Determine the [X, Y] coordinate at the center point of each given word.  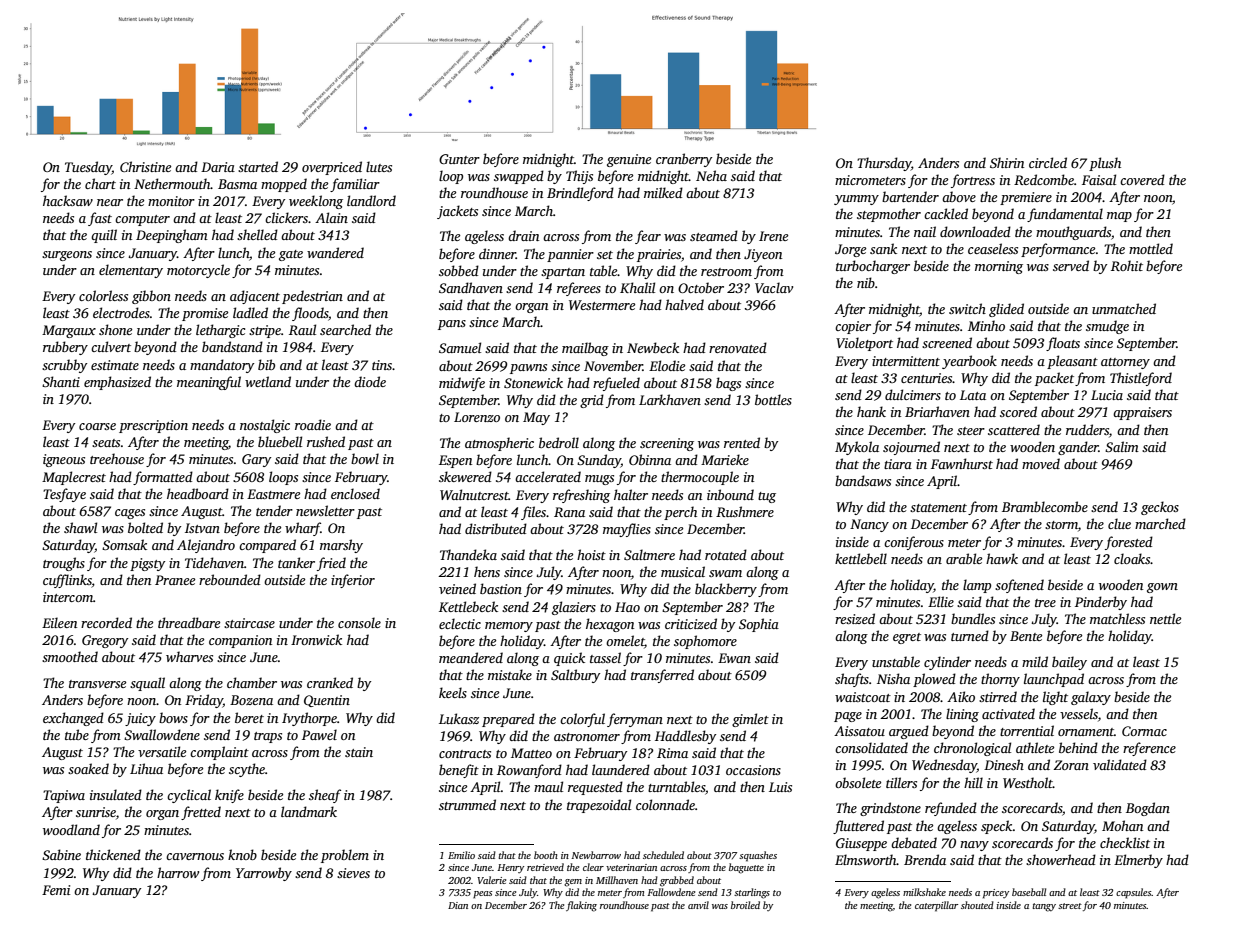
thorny [1000, 680]
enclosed [355, 493]
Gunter [459, 159]
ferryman [635, 720]
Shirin [1007, 162]
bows [173, 717]
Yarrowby [264, 874]
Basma [237, 184]
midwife [462, 384]
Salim [1122, 446]
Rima [672, 753]
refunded [951, 809]
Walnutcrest [474, 494]
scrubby [64, 366]
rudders [1087, 429]
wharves [189, 656]
